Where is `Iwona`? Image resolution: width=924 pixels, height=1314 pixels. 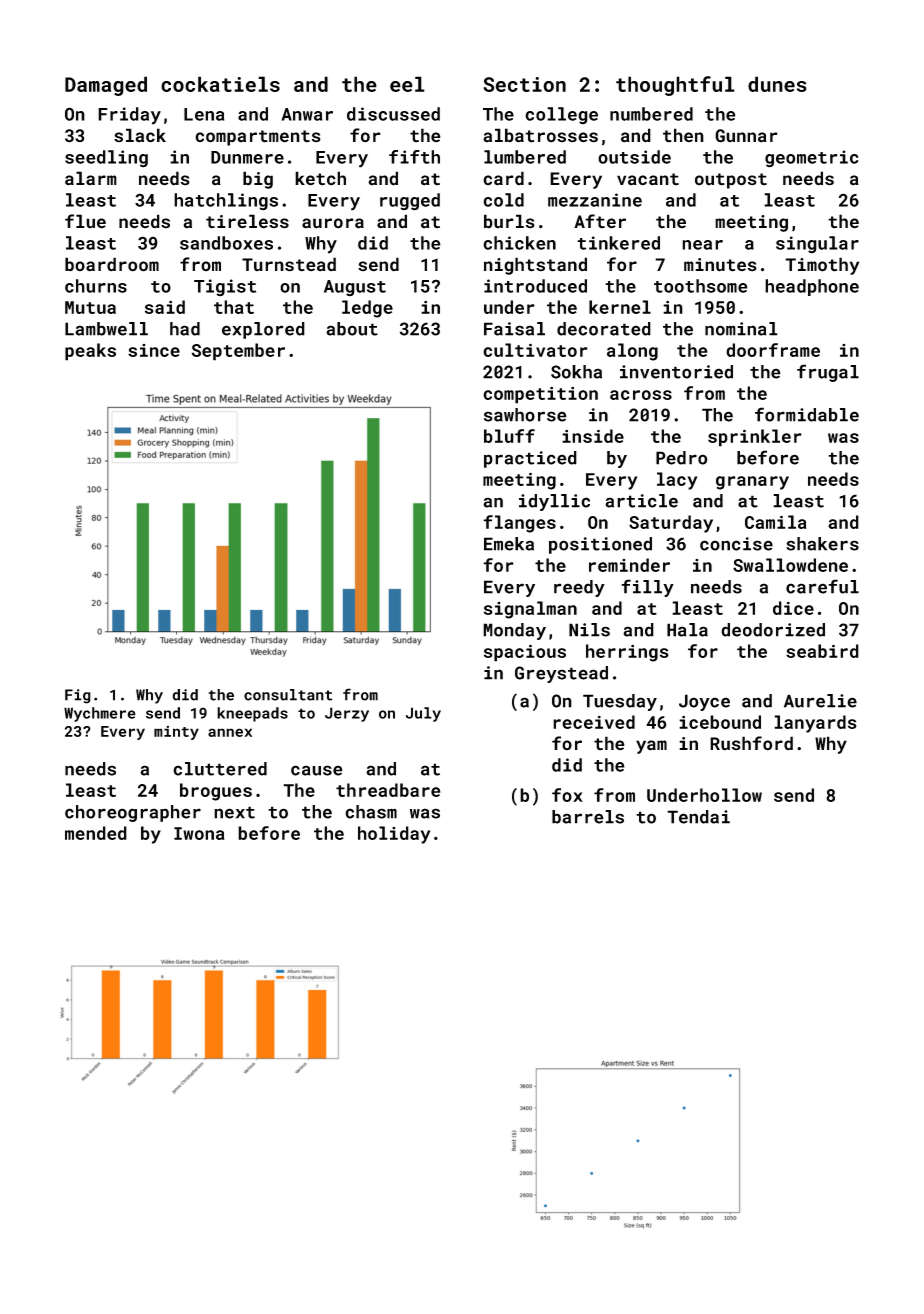 Iwona is located at coordinates (199, 833).
